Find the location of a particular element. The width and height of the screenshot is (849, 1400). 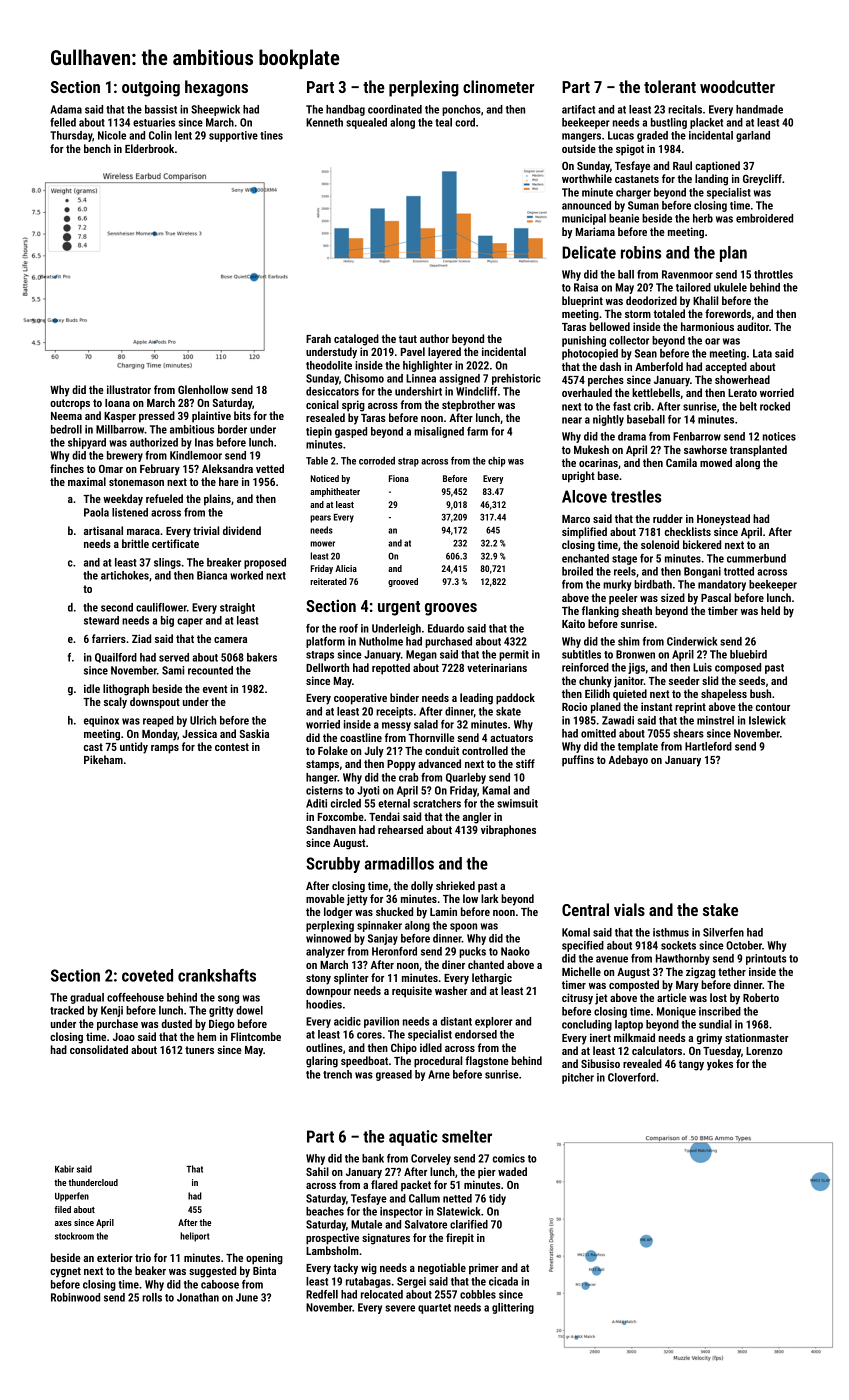

clinometer is located at coordinates (498, 86).
